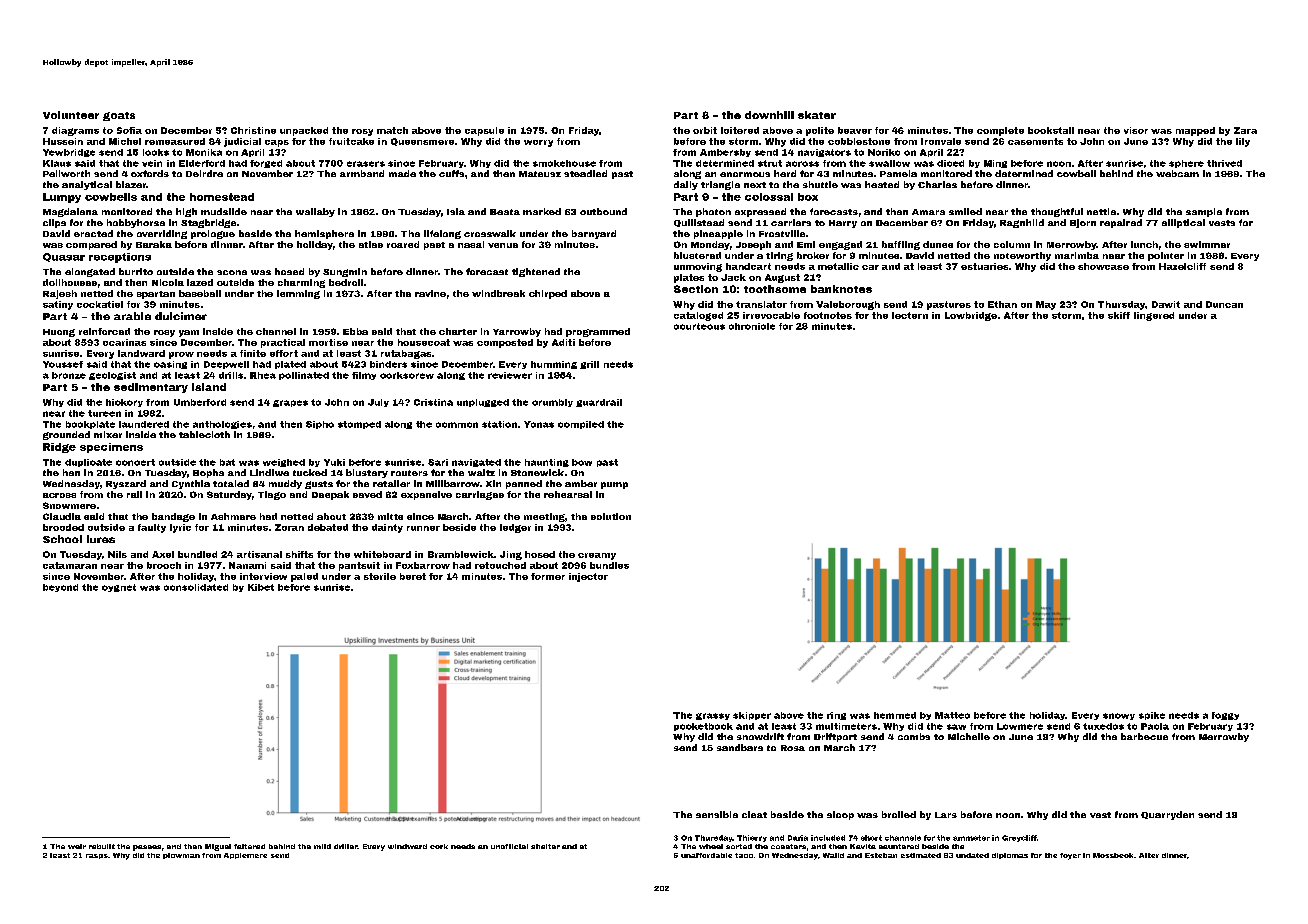  Describe the element at coordinates (813, 255) in the screenshot. I see `broker` at that location.
